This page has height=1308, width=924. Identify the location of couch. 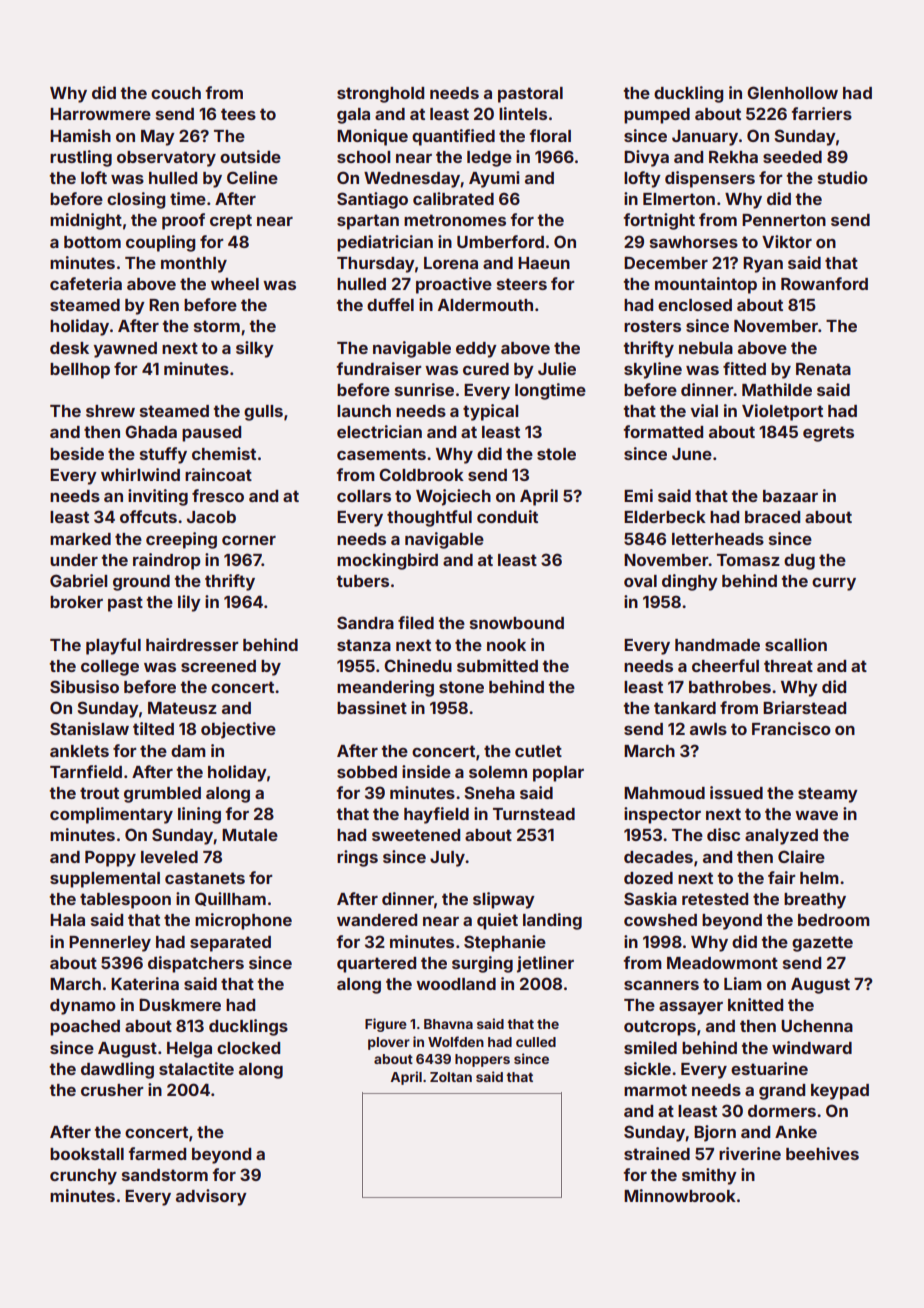
(176, 93).
